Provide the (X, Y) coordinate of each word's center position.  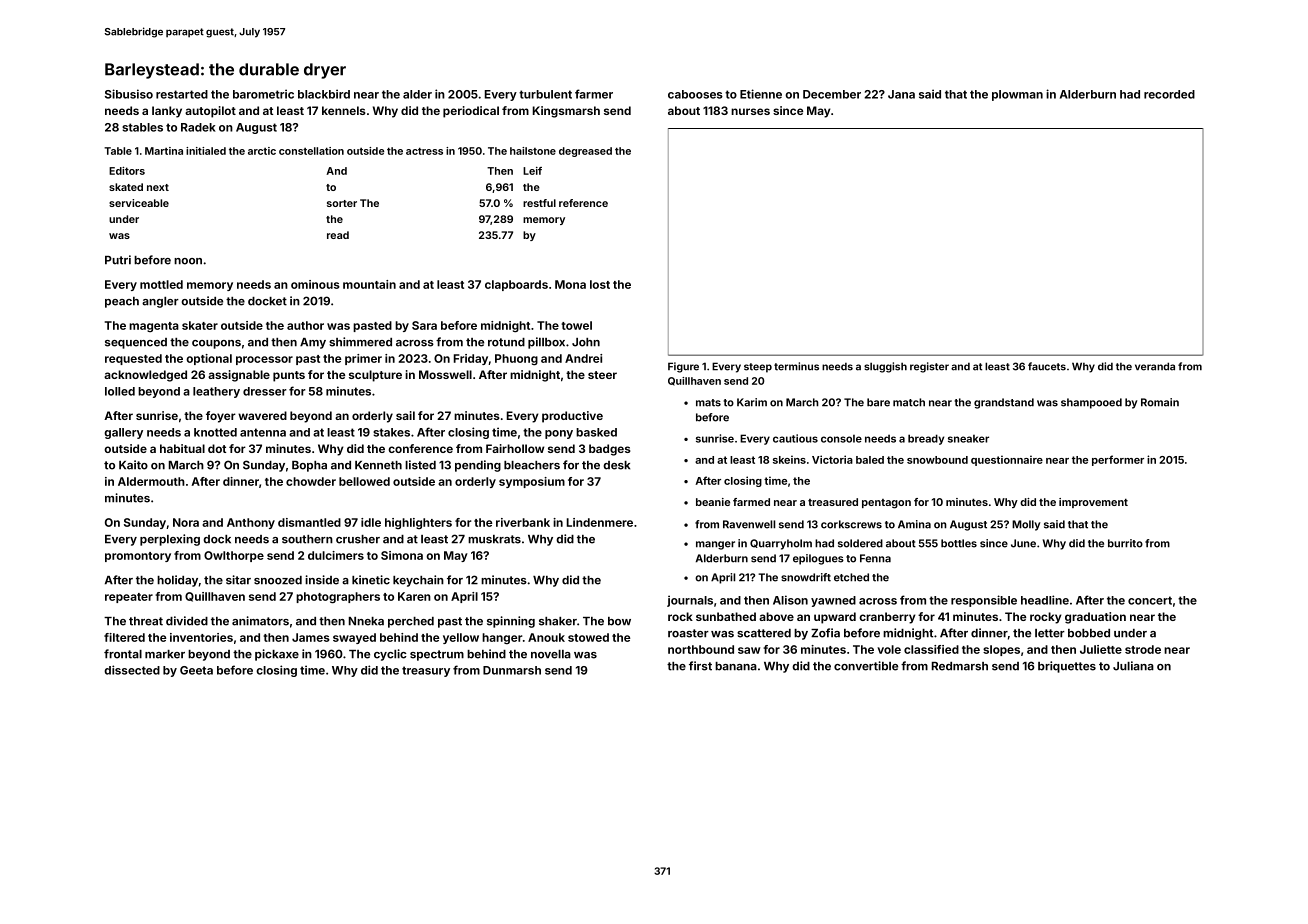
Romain (1160, 402)
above (776, 616)
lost (600, 284)
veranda (1155, 366)
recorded (1169, 94)
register (929, 367)
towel (576, 325)
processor (264, 360)
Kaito (133, 465)
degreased (585, 152)
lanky (167, 112)
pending (478, 466)
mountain (369, 284)
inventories (201, 637)
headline (1045, 600)
